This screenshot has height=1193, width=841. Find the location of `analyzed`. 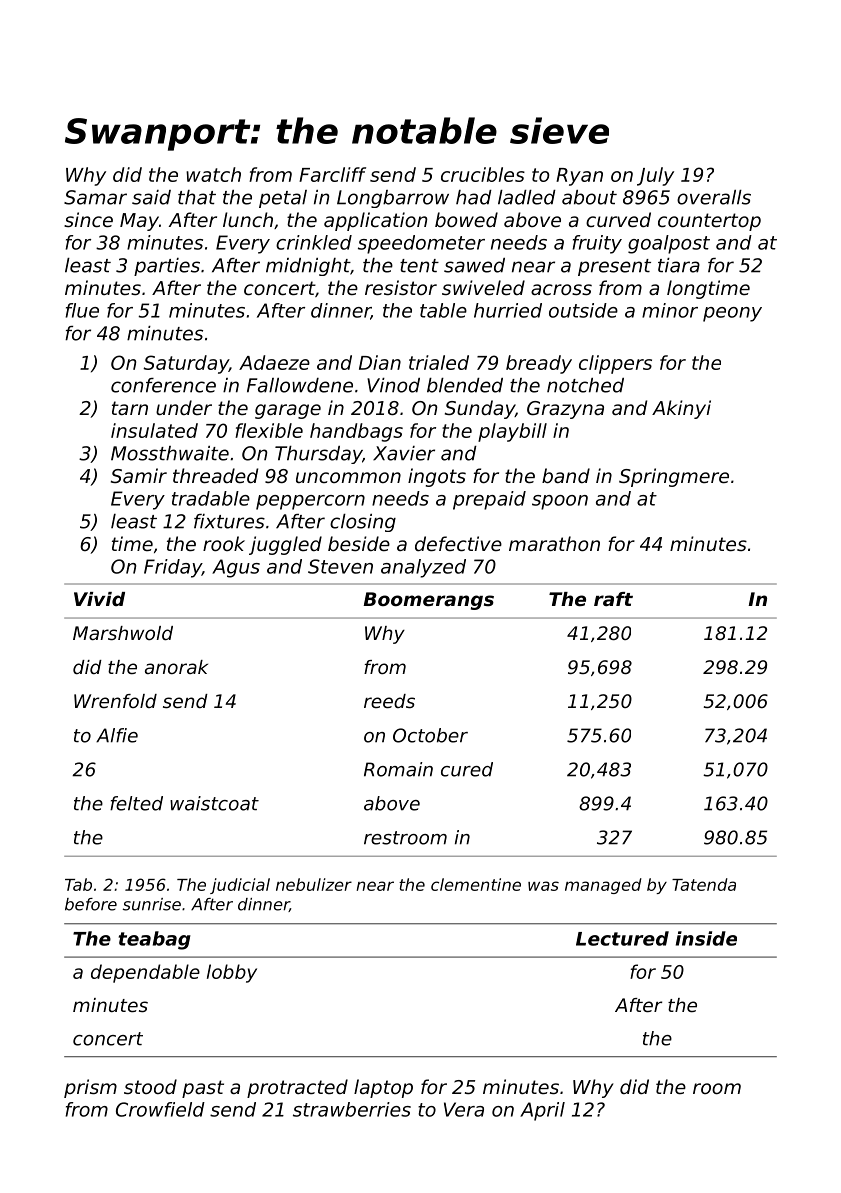

analyzed is located at coordinates (423, 568).
